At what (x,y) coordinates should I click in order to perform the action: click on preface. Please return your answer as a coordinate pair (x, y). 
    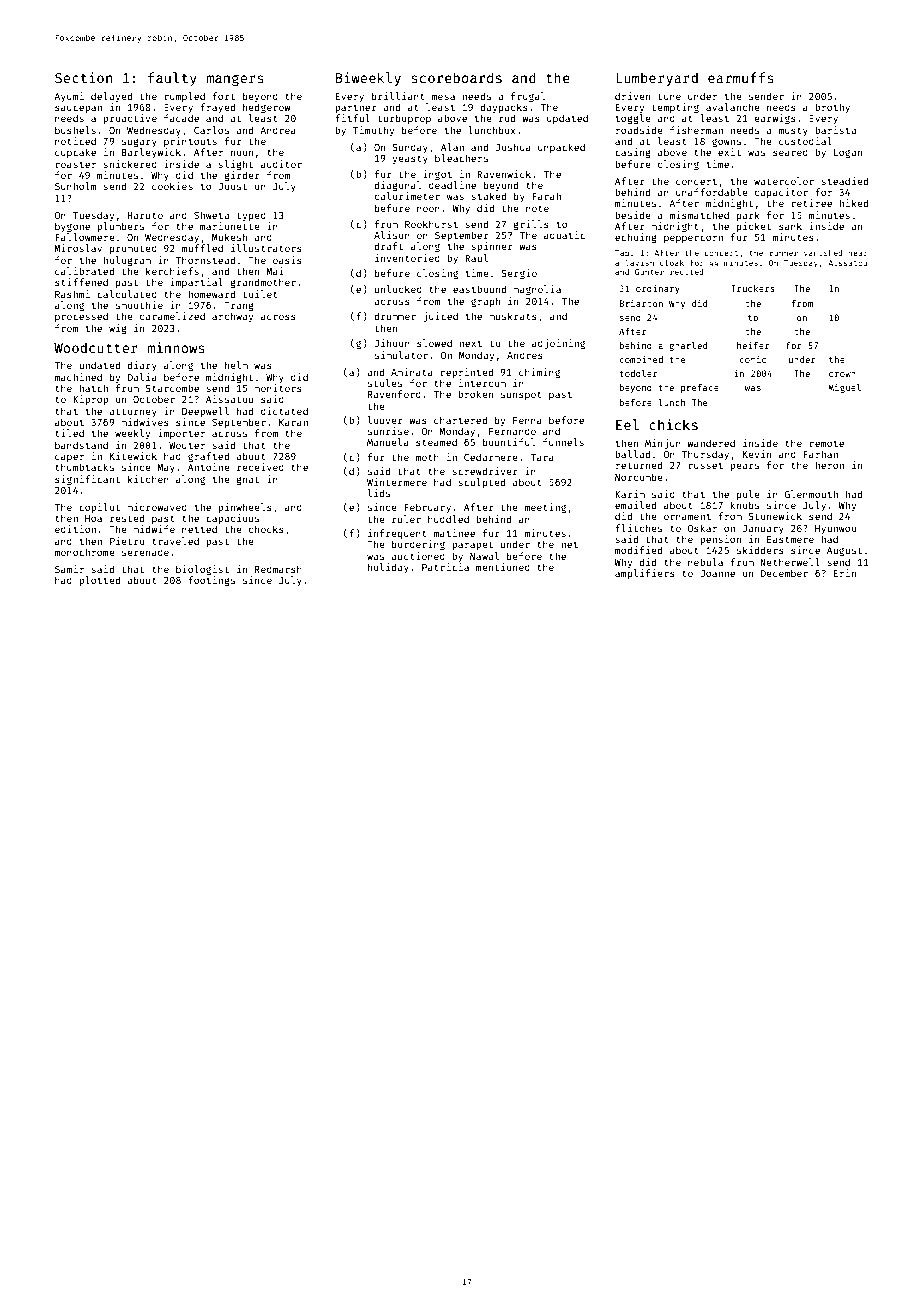
    Looking at the image, I should click on (700, 388).
